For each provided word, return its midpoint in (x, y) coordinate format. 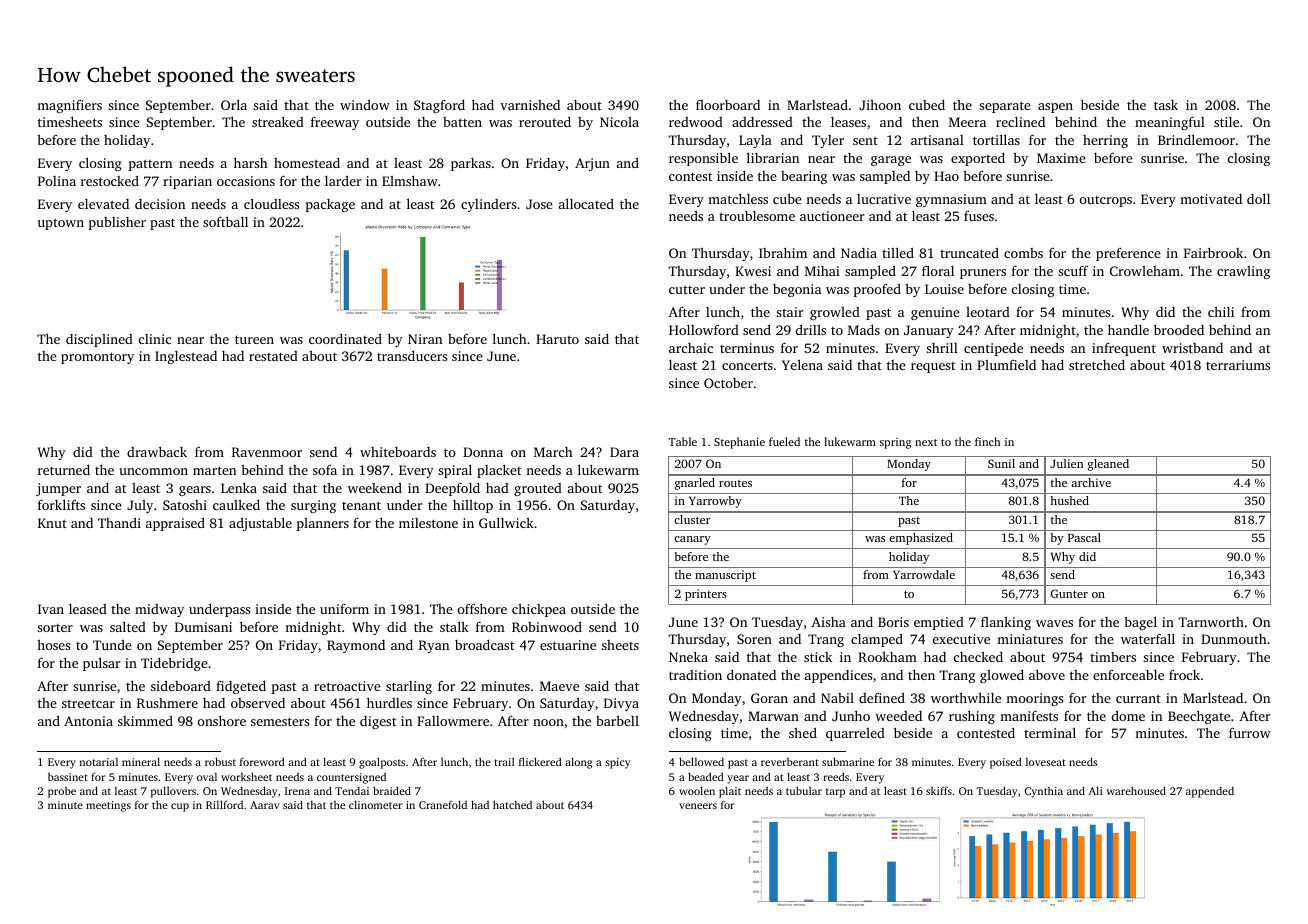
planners (323, 524)
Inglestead (186, 357)
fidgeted (241, 687)
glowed (1002, 676)
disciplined (99, 340)
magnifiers (69, 106)
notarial (99, 762)
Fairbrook (1213, 252)
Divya (621, 704)
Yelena (802, 364)
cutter (687, 290)
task (1166, 105)
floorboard (728, 104)
